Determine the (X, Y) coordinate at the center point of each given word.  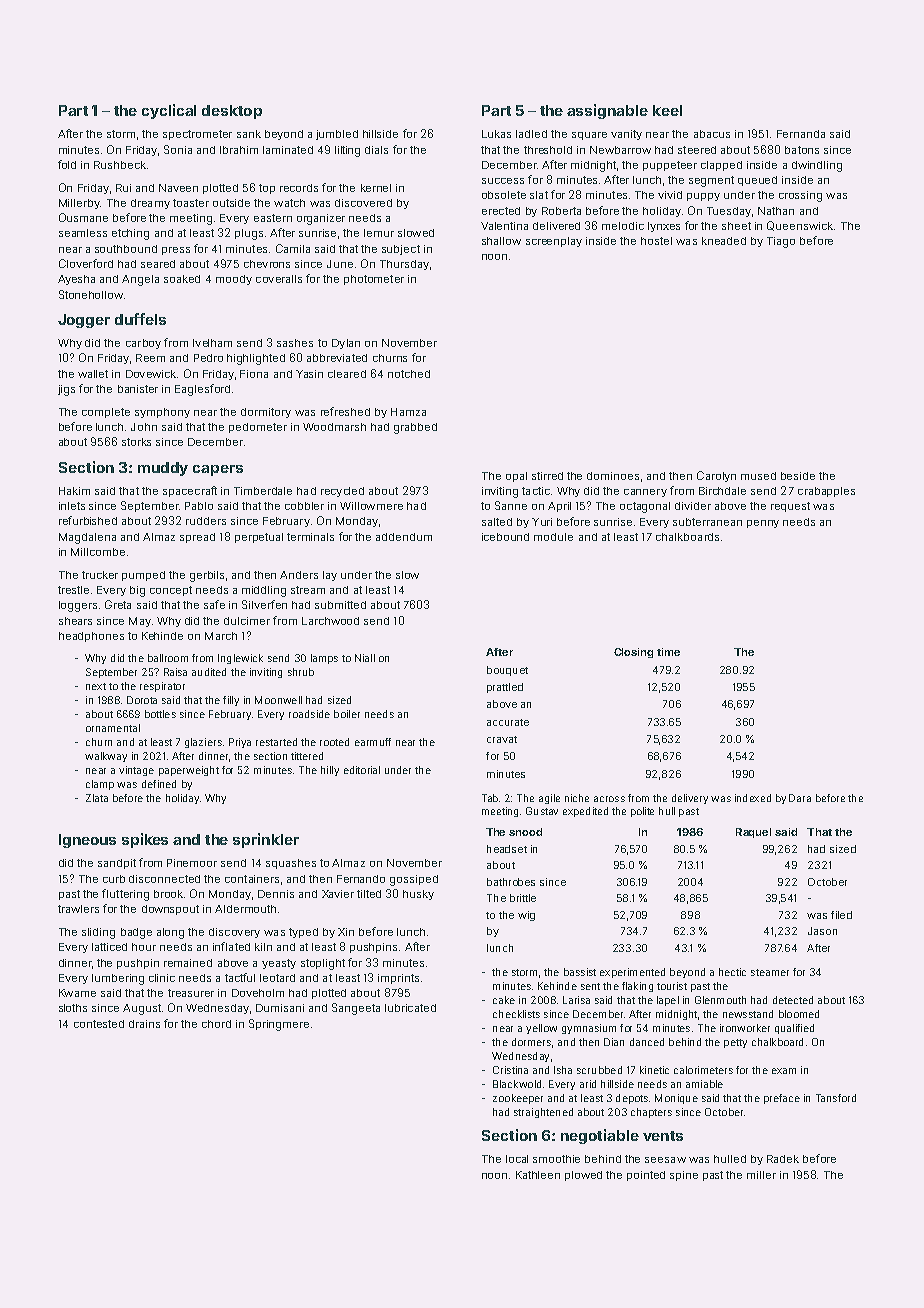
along (170, 933)
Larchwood (330, 621)
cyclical (169, 111)
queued (757, 181)
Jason (822, 931)
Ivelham (212, 343)
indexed (753, 798)
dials (376, 150)
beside (798, 476)
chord (216, 1024)
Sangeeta (356, 1009)
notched (409, 374)
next (96, 686)
